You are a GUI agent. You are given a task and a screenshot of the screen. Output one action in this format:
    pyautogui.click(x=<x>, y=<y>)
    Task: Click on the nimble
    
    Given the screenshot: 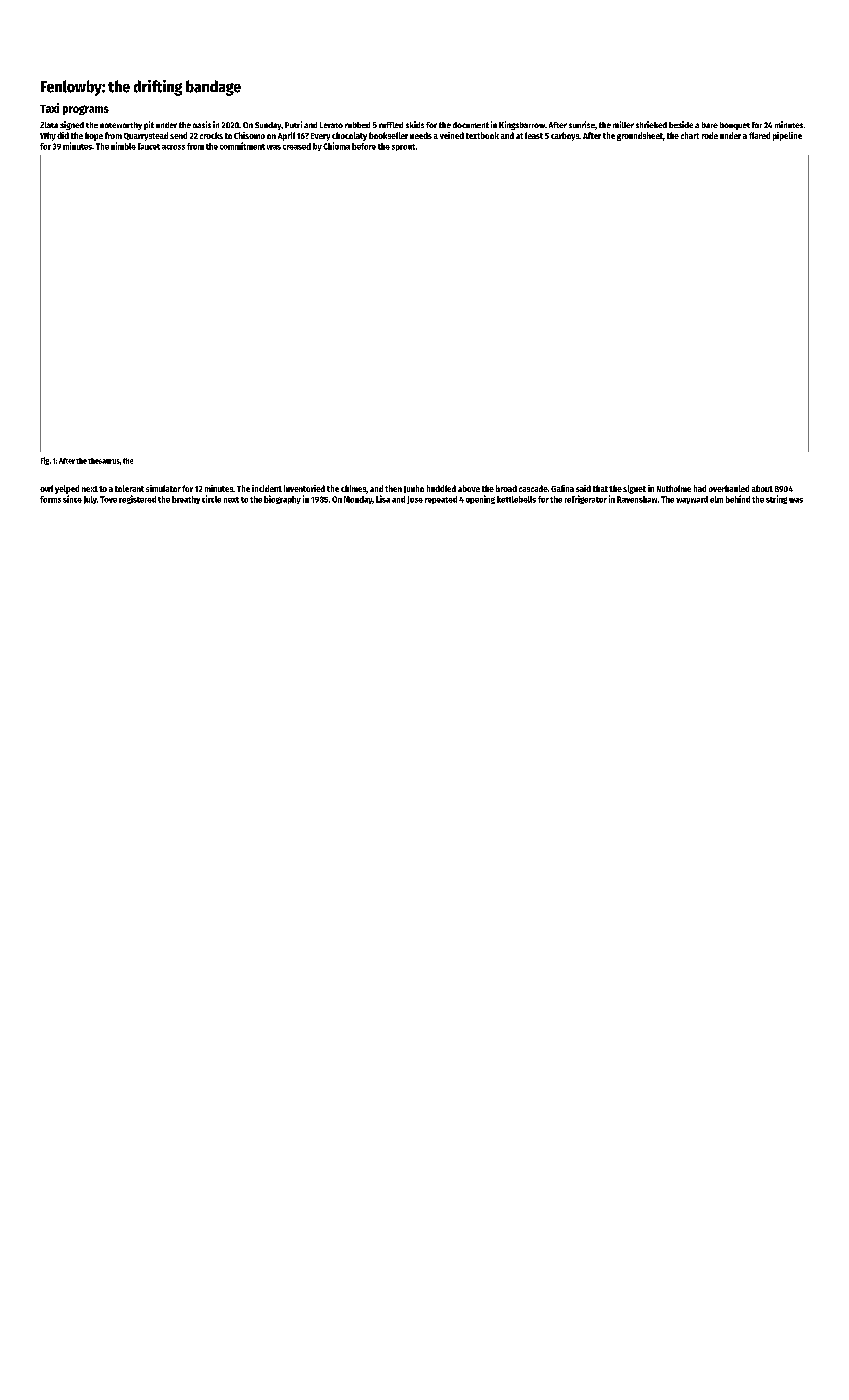 What is the action you would take?
    pyautogui.click(x=123, y=146)
